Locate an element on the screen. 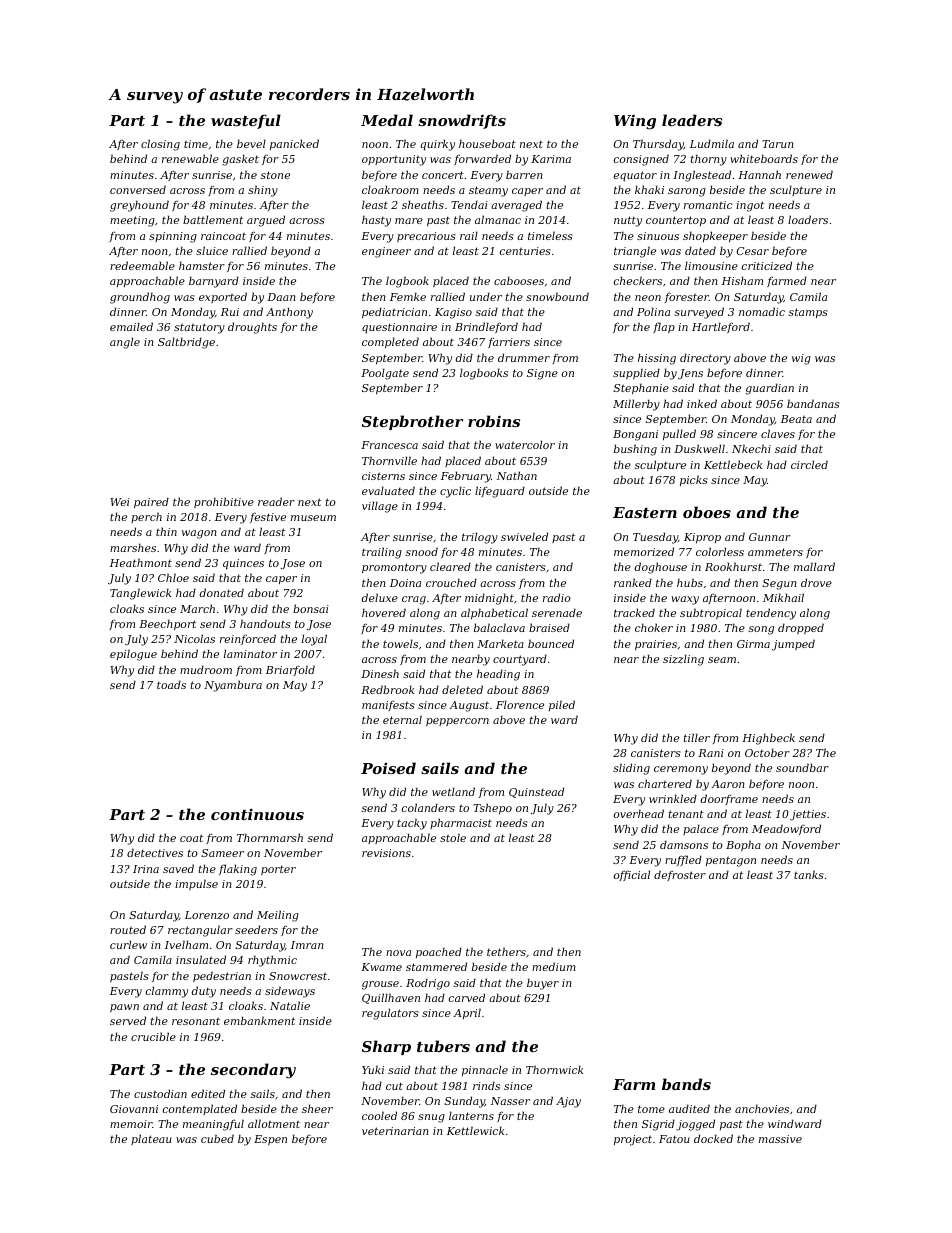 The width and height of the screenshot is (952, 1233). soundbar is located at coordinates (802, 767).
